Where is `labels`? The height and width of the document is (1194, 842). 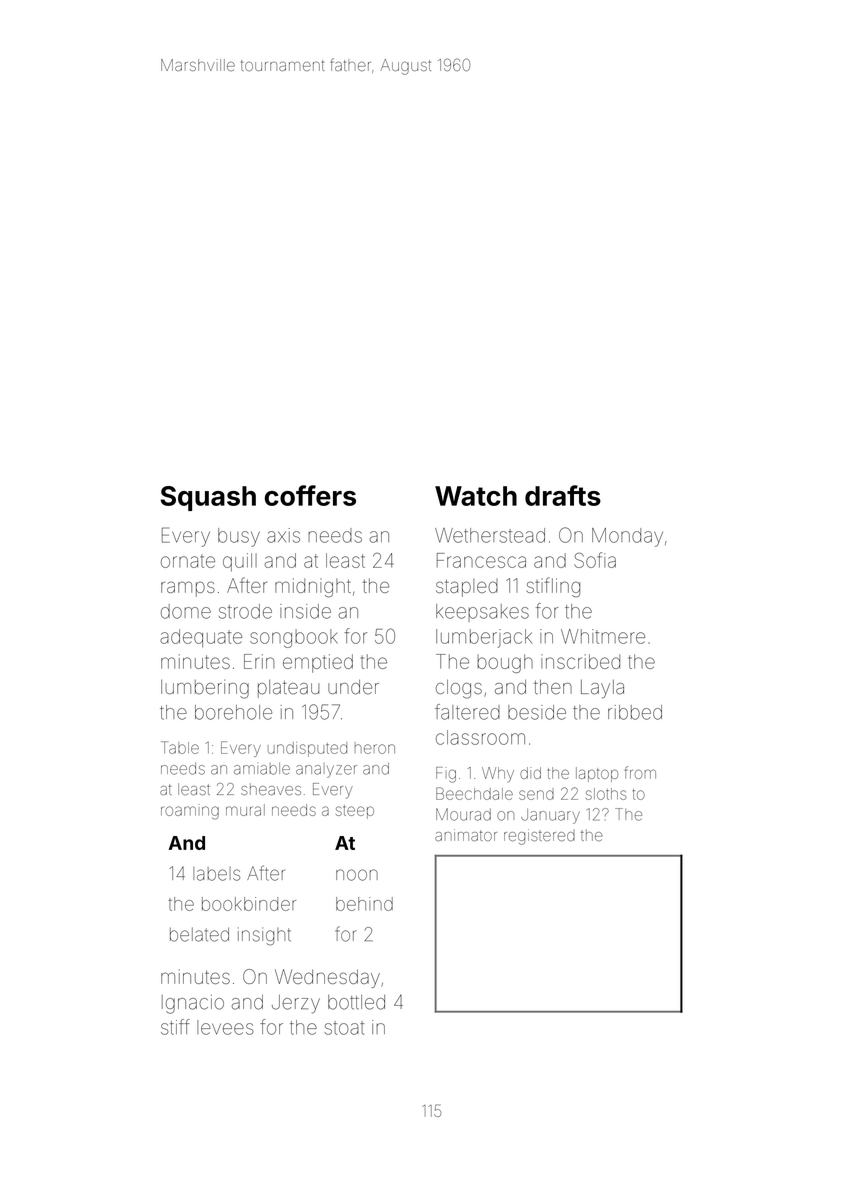 labels is located at coordinates (216, 874).
